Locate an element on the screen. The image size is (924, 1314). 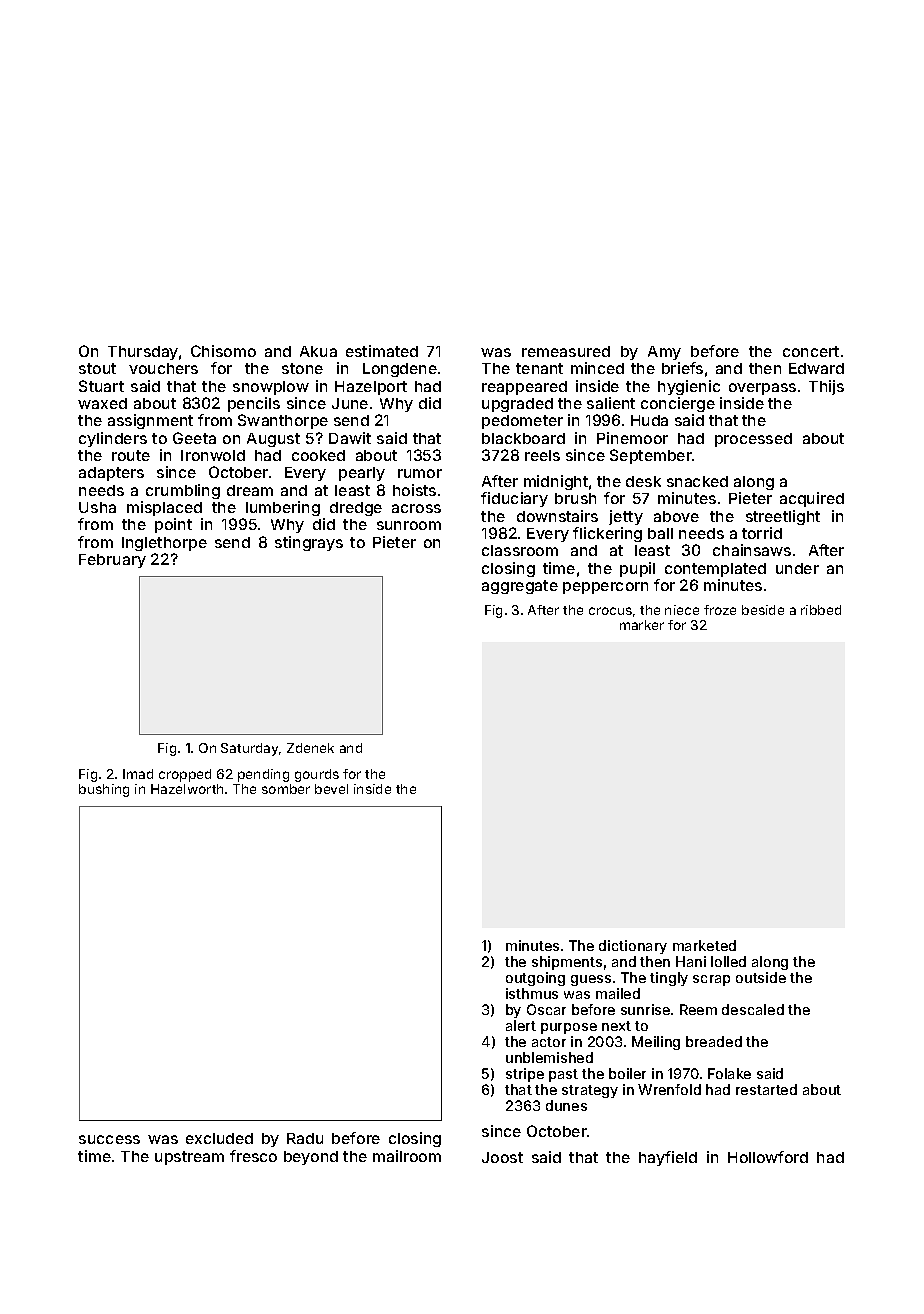
classroom is located at coordinates (520, 550).
